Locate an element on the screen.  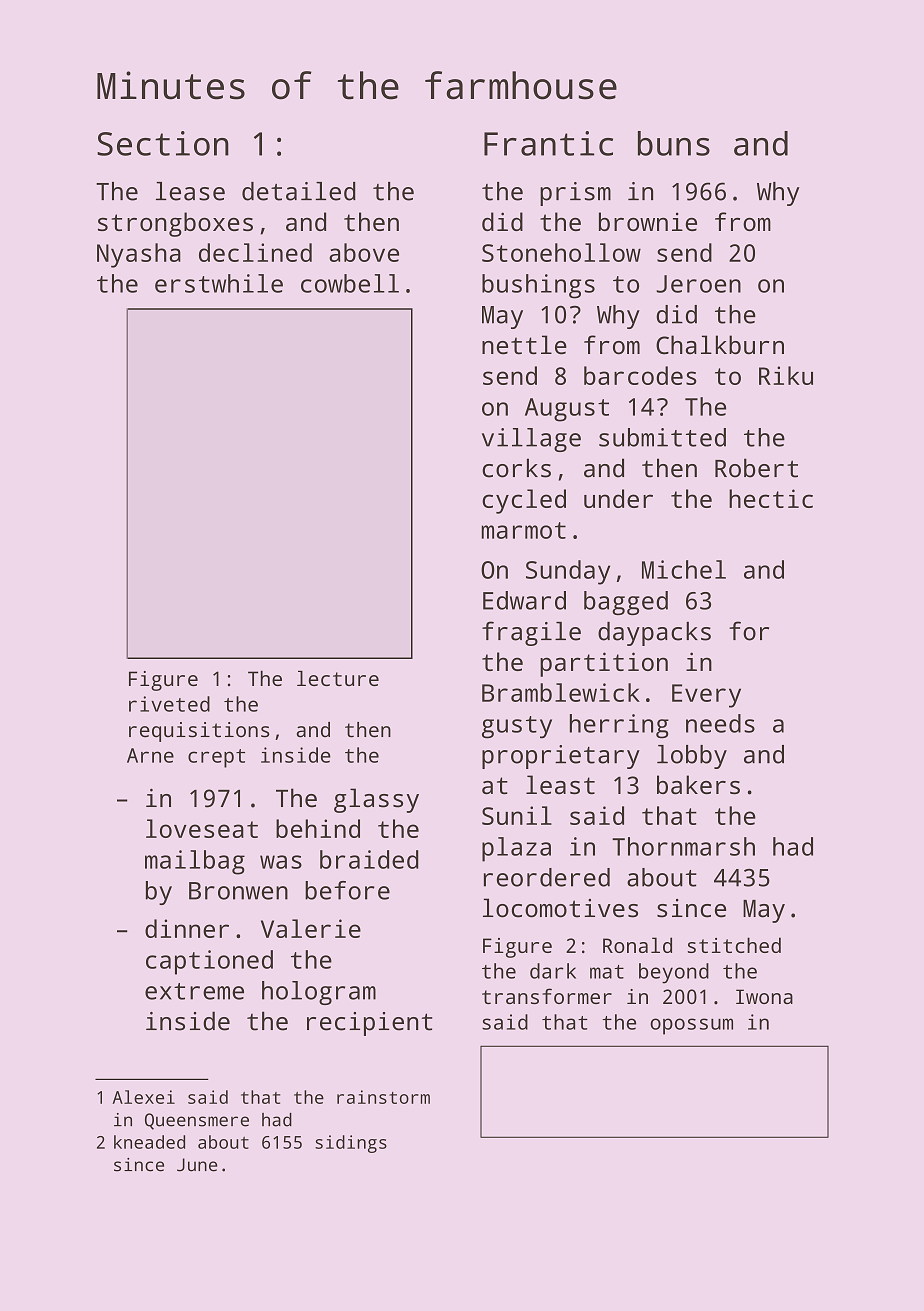
Nyasha is located at coordinates (139, 255).
